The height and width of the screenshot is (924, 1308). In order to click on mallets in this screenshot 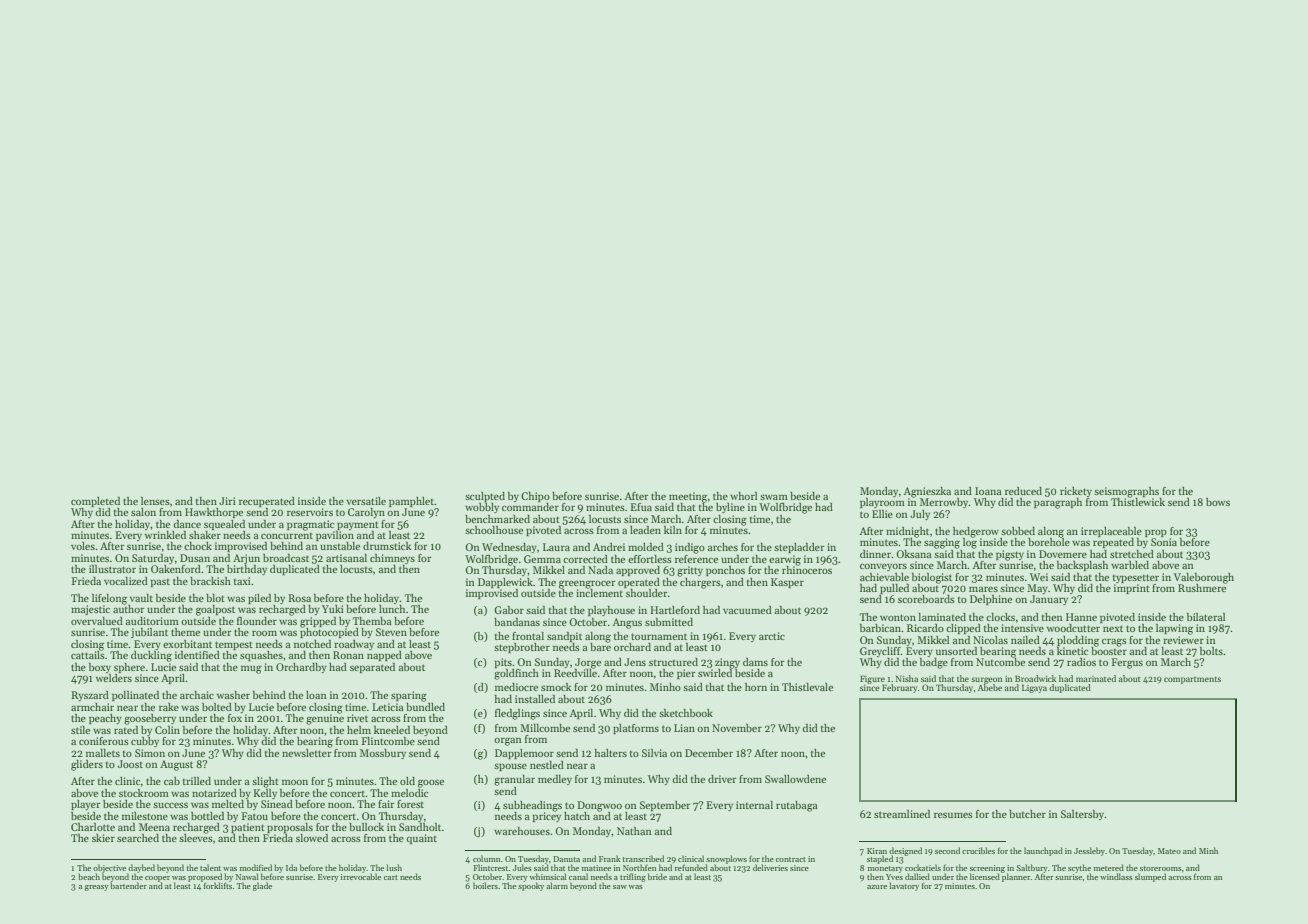, I will do `click(103, 753)`.
